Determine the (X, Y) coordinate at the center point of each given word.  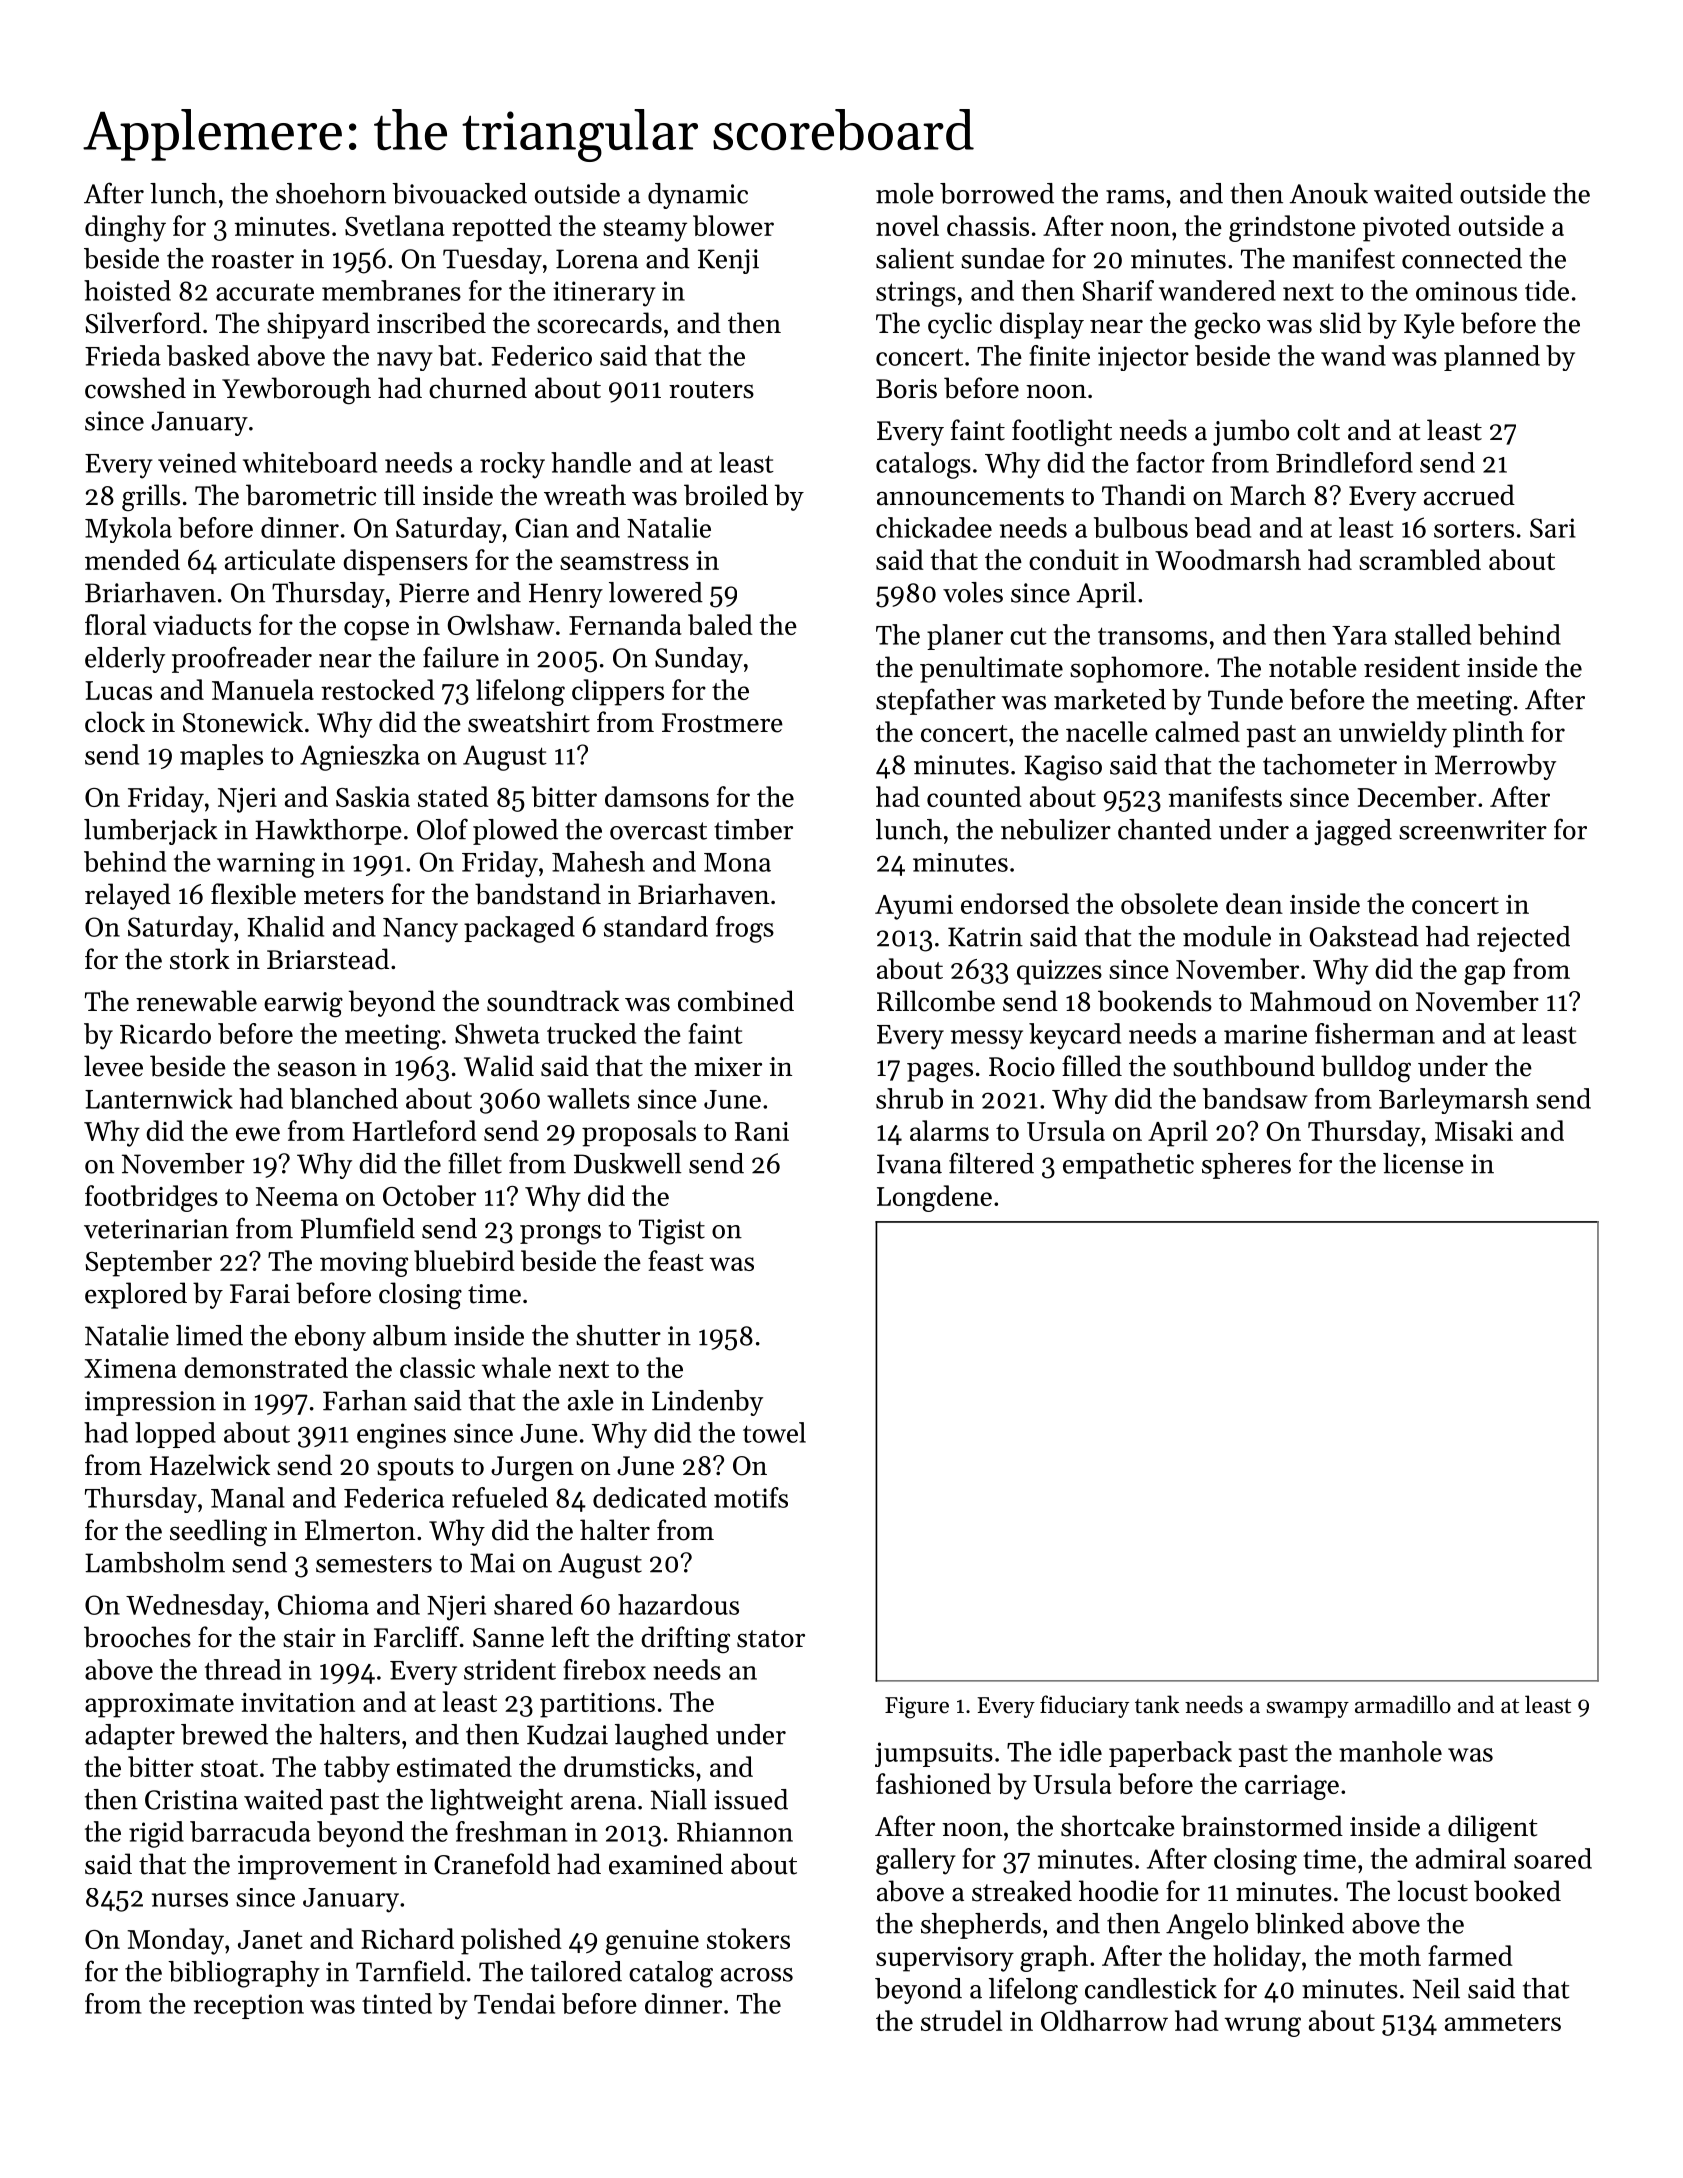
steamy (645, 230)
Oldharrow (1104, 2020)
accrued (1469, 495)
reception (248, 2006)
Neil (1436, 1988)
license (1423, 1163)
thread (243, 1669)
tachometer (1330, 764)
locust (1432, 1891)
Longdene (934, 1198)
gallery (916, 1861)
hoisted (127, 290)
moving (364, 1264)
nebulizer (1056, 829)
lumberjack (151, 832)
